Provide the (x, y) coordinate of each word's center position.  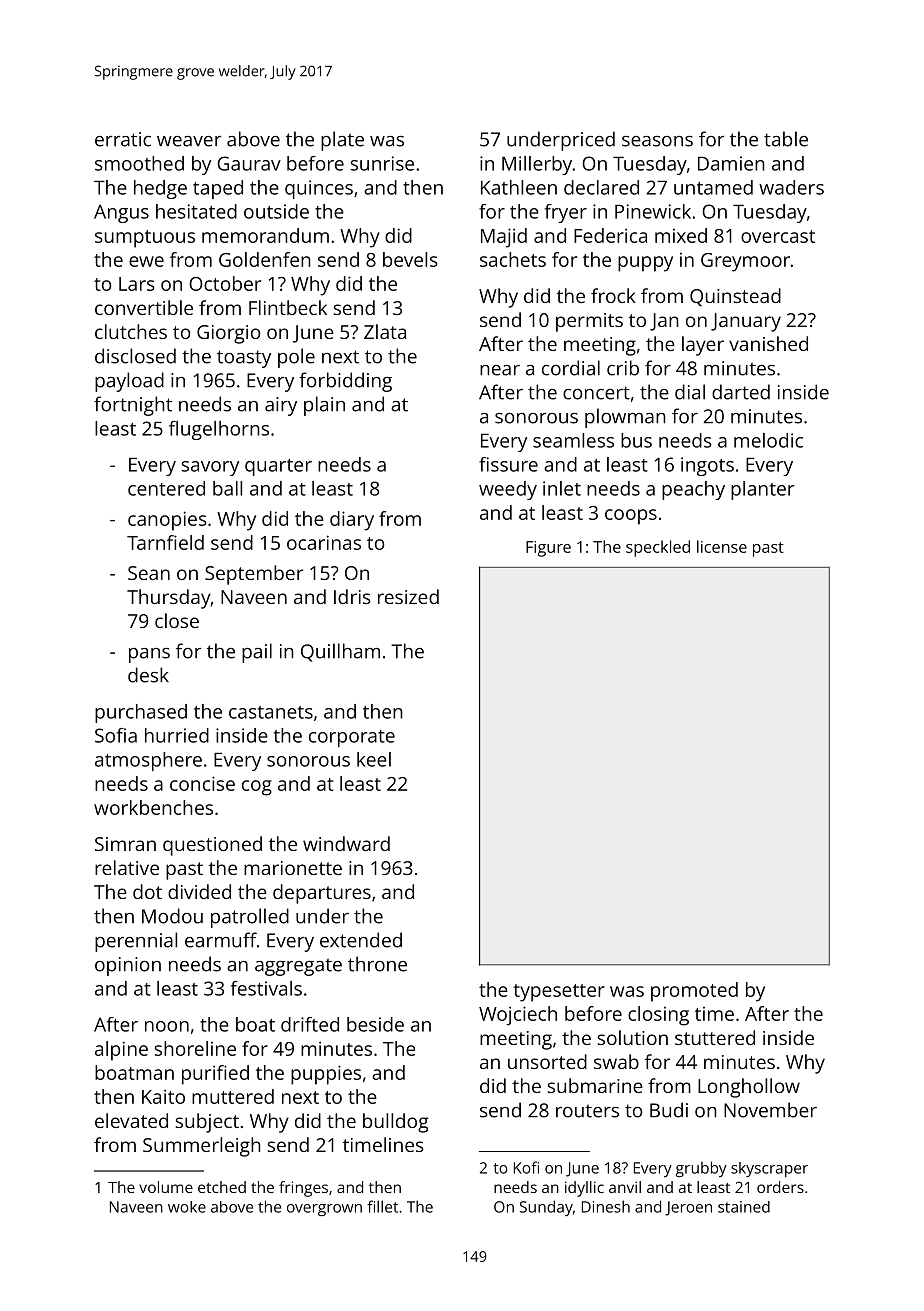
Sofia (116, 735)
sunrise (382, 163)
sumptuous (145, 239)
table (786, 139)
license (722, 546)
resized (408, 596)
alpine (121, 1051)
